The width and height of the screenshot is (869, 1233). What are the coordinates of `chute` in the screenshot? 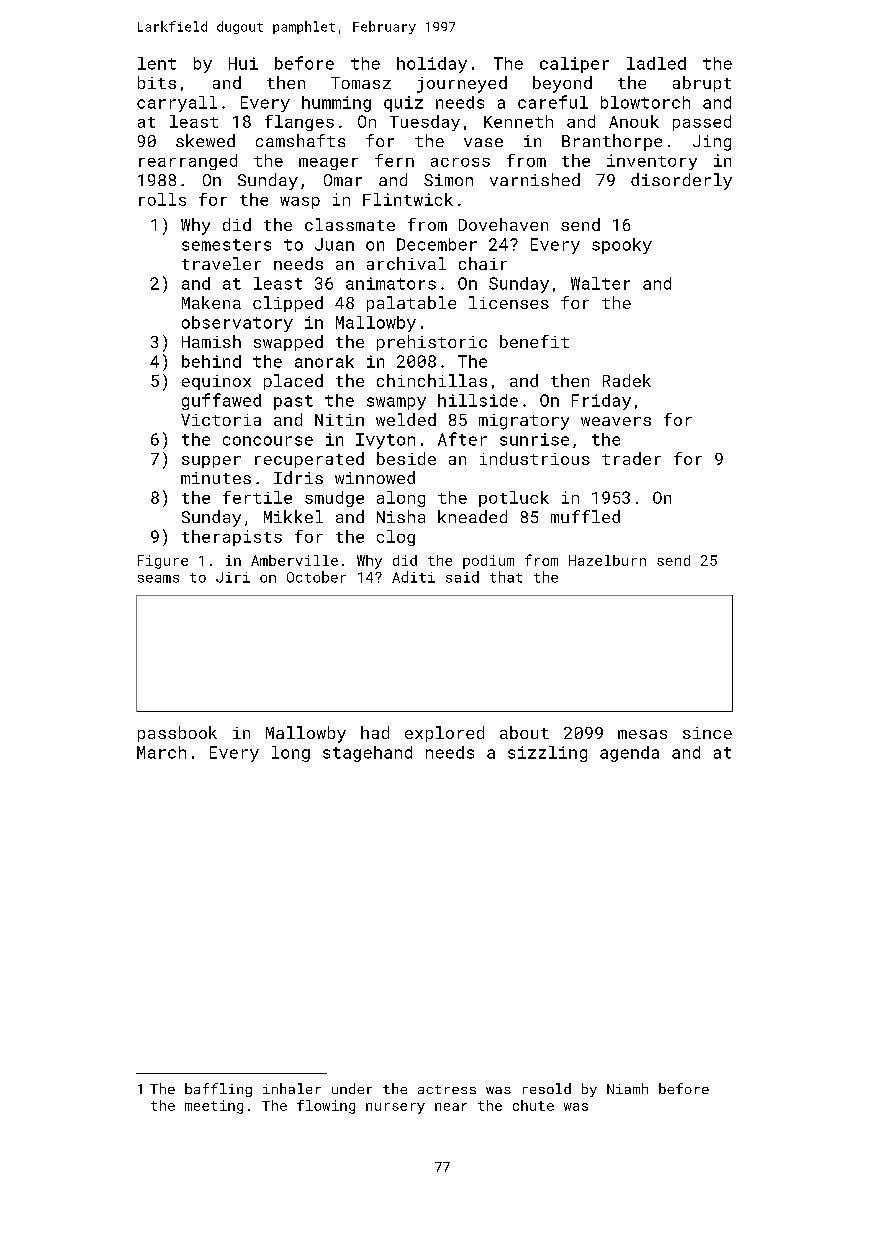 It's located at (533, 1105).
